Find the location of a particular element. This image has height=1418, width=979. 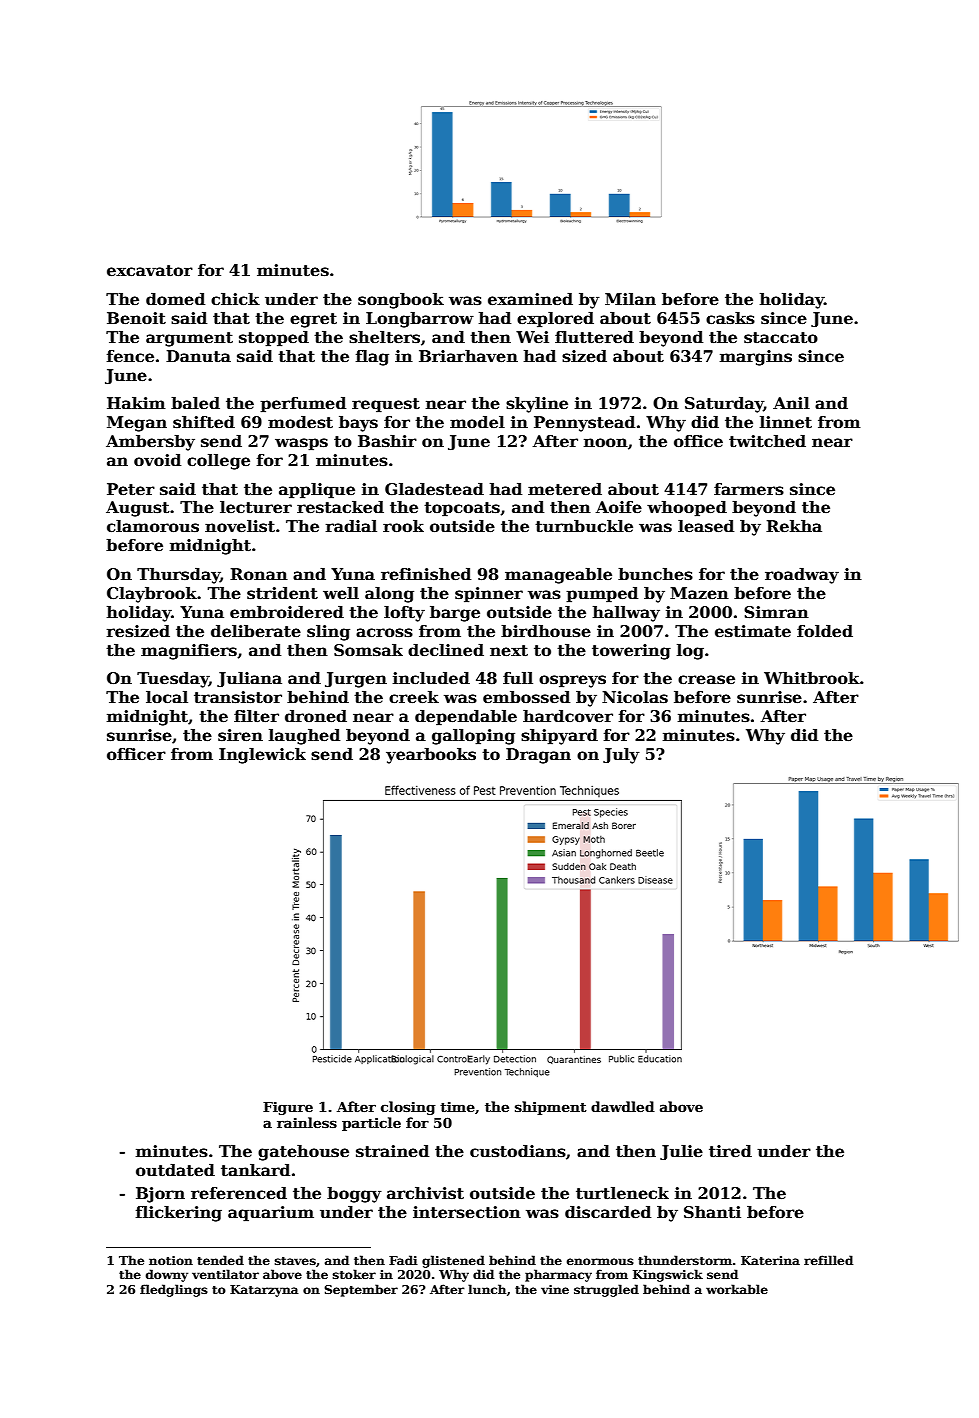

vine is located at coordinates (555, 1289).
